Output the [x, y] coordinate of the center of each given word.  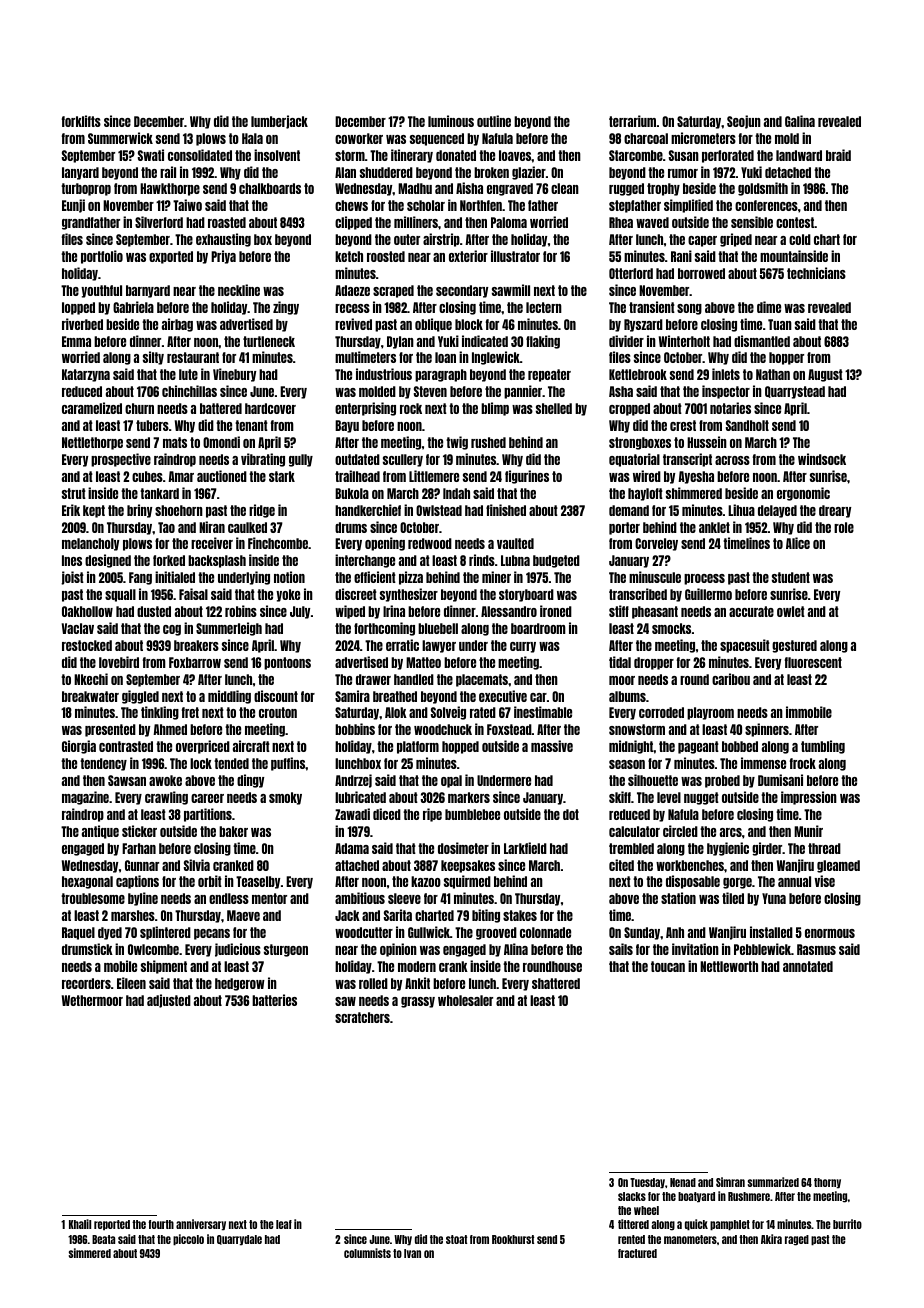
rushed [488, 442]
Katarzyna [86, 375]
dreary [835, 511]
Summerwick [120, 138]
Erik [71, 510]
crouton [278, 712]
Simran [730, 1182]
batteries [274, 1000]
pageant [698, 747]
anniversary [201, 1225]
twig [457, 443]
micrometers [703, 138]
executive [503, 696]
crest [683, 425]
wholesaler [465, 1000]
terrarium [632, 121]
